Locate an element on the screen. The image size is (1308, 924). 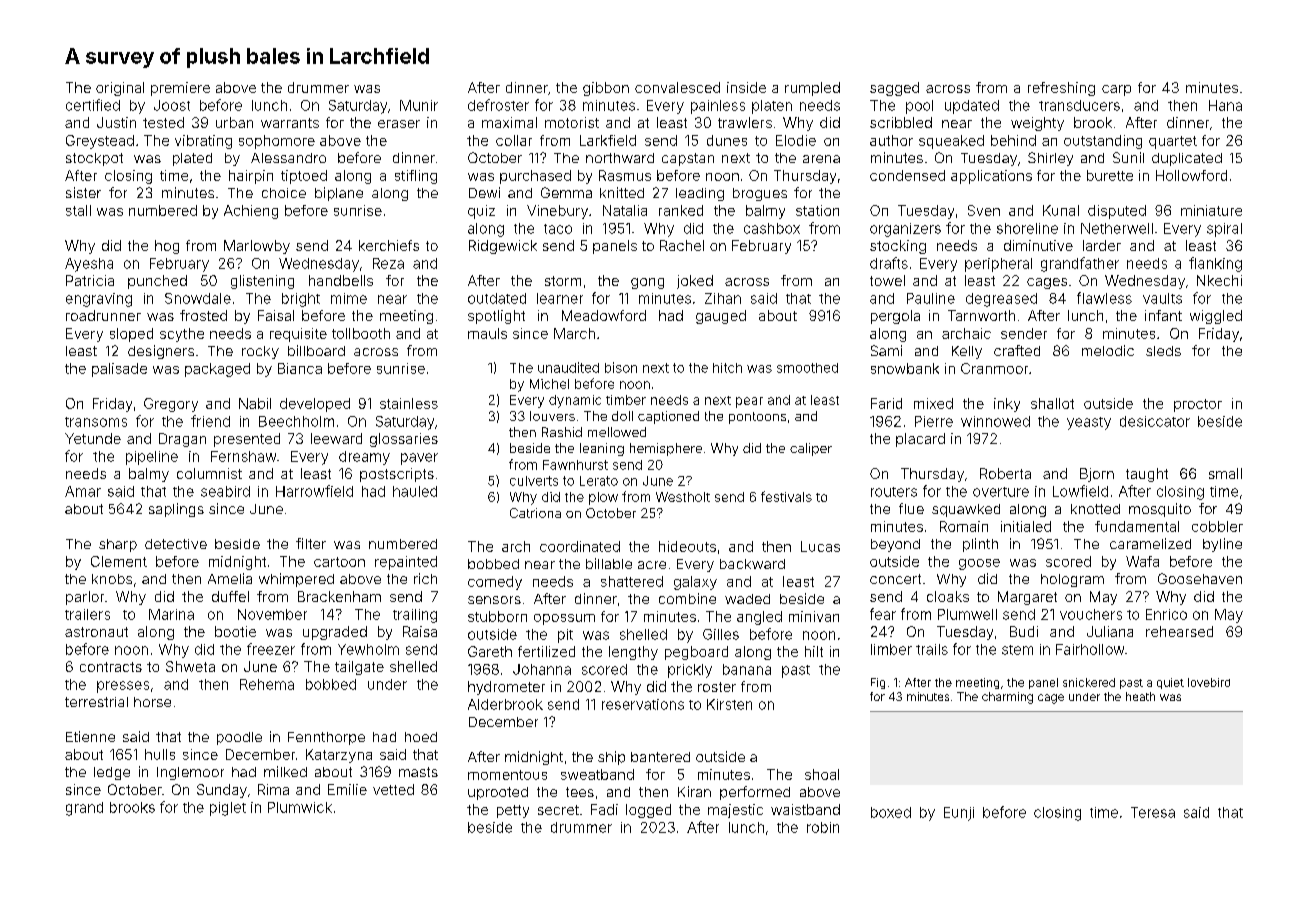
outstanding is located at coordinates (1103, 142).
